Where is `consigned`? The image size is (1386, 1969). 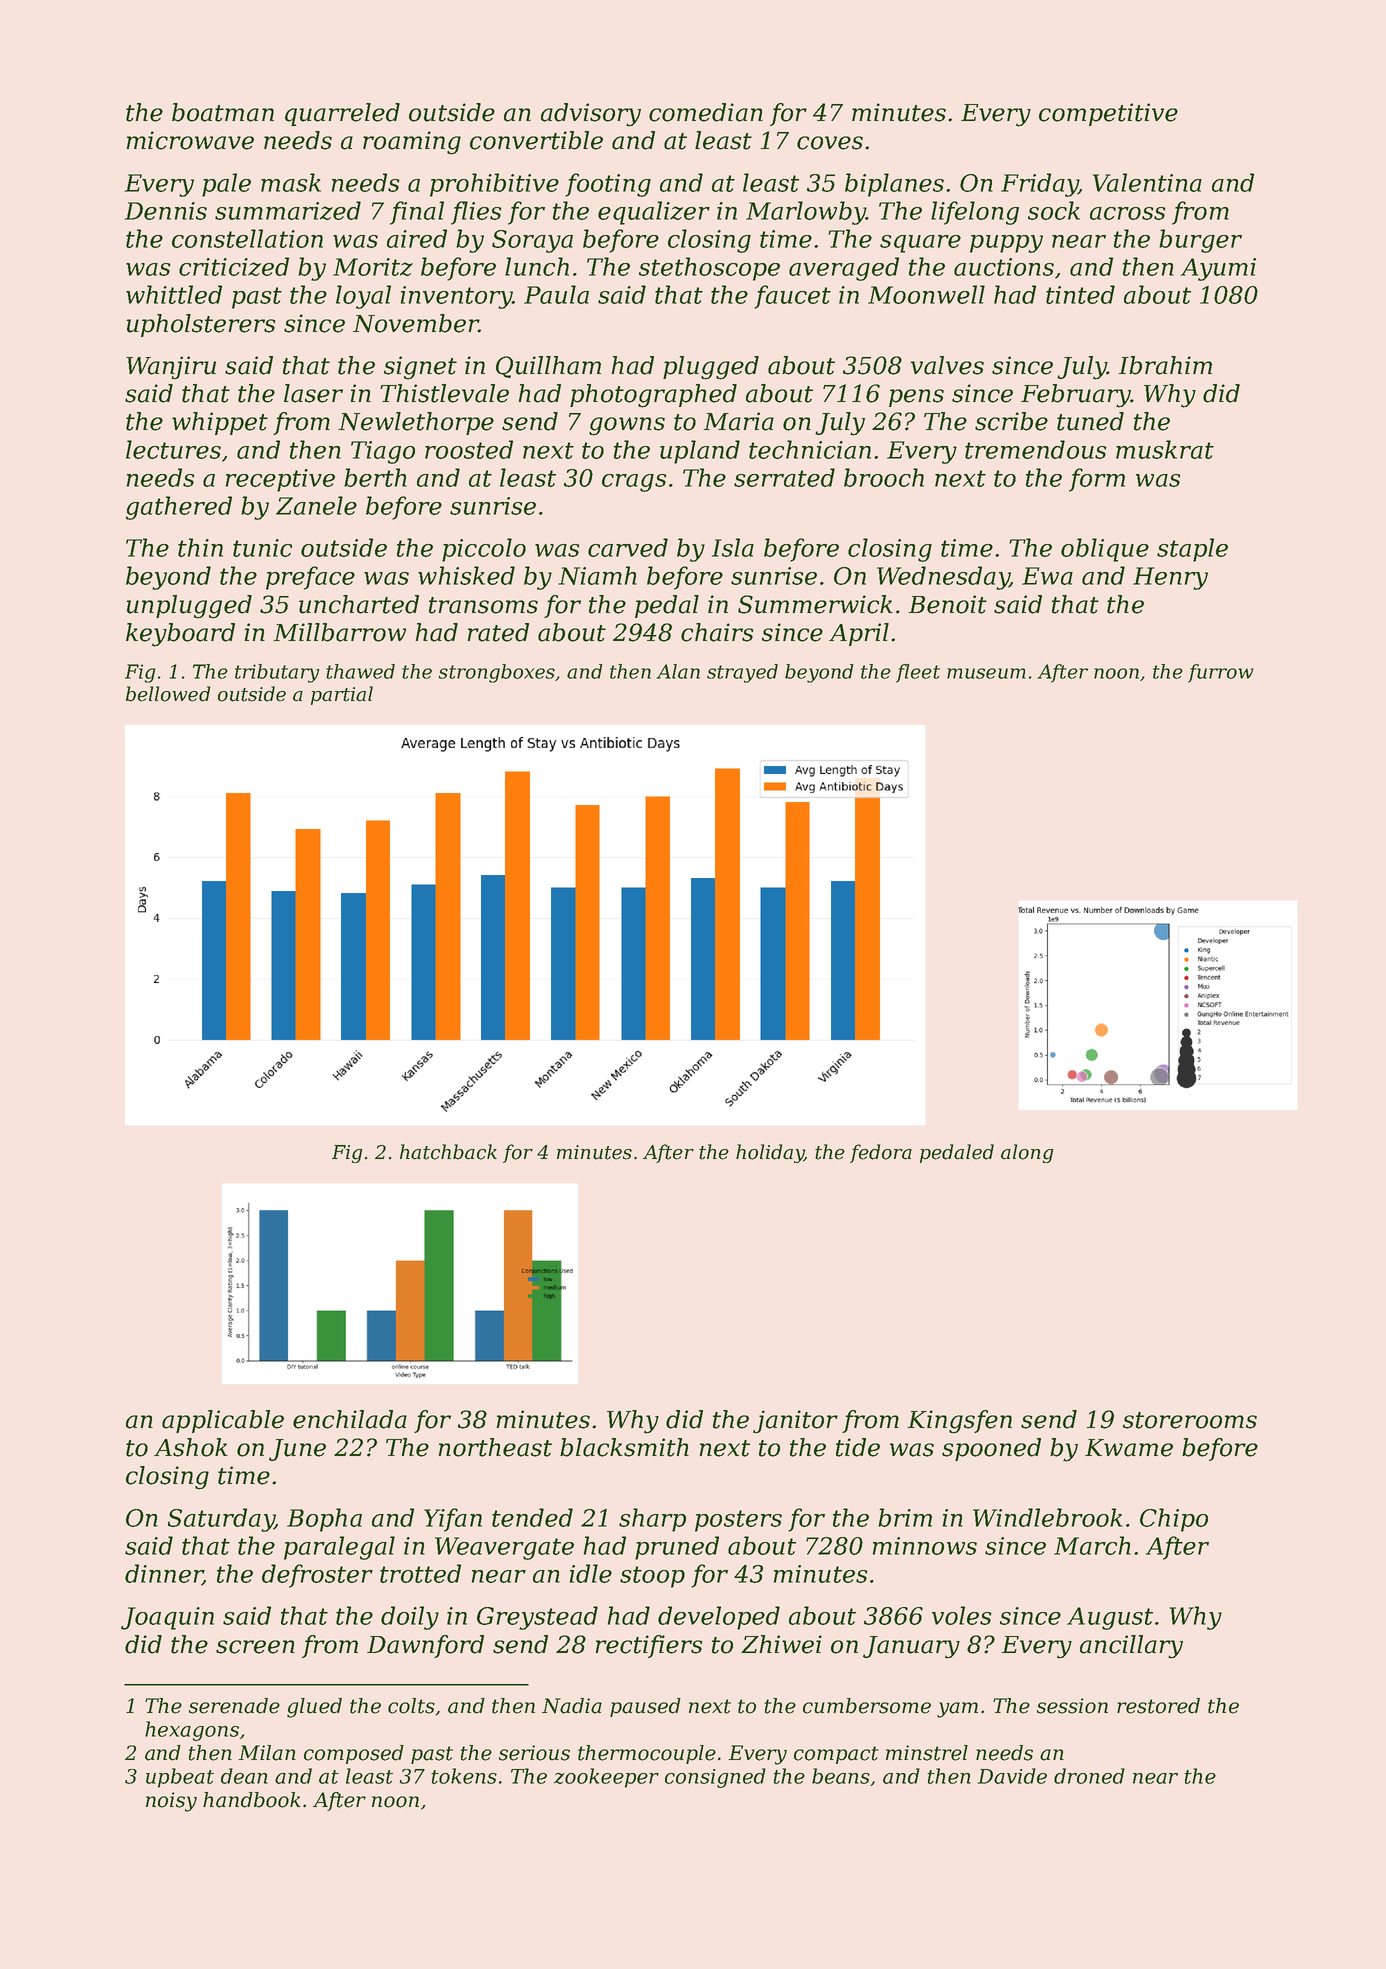
consigned is located at coordinates (715, 1778).
